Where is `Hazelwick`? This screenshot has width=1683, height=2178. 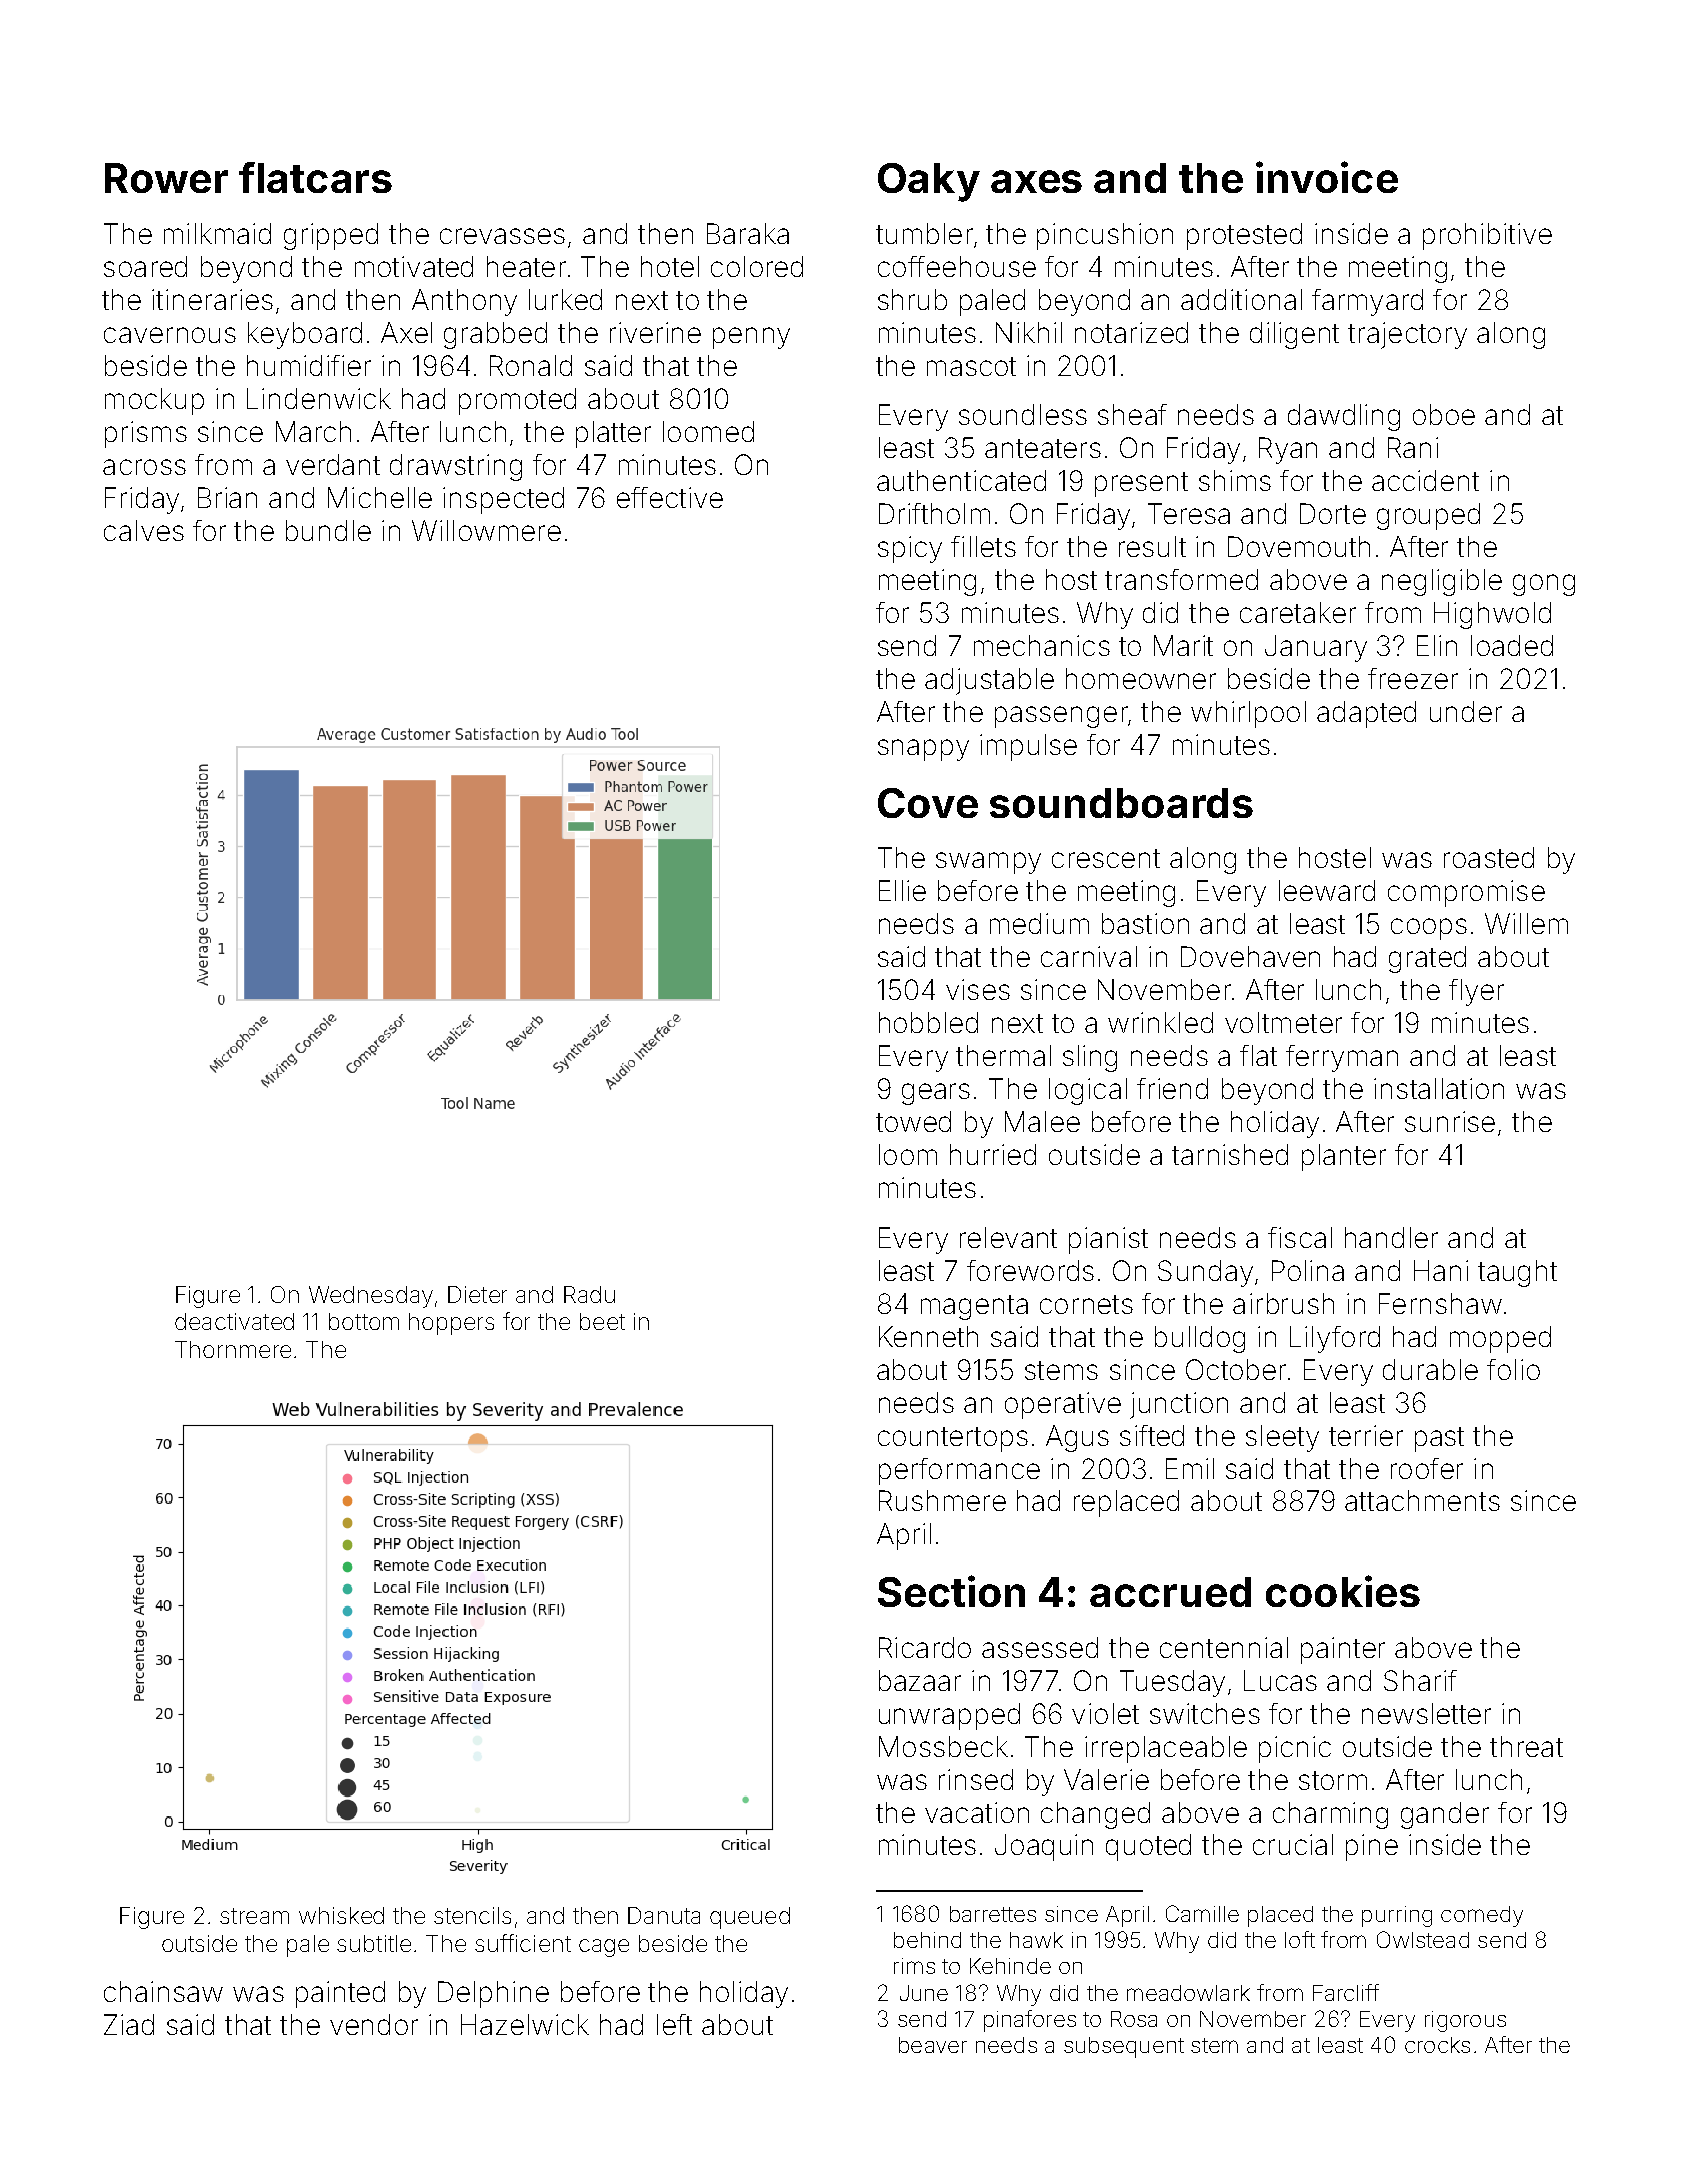 Hazelwick is located at coordinates (525, 2024).
